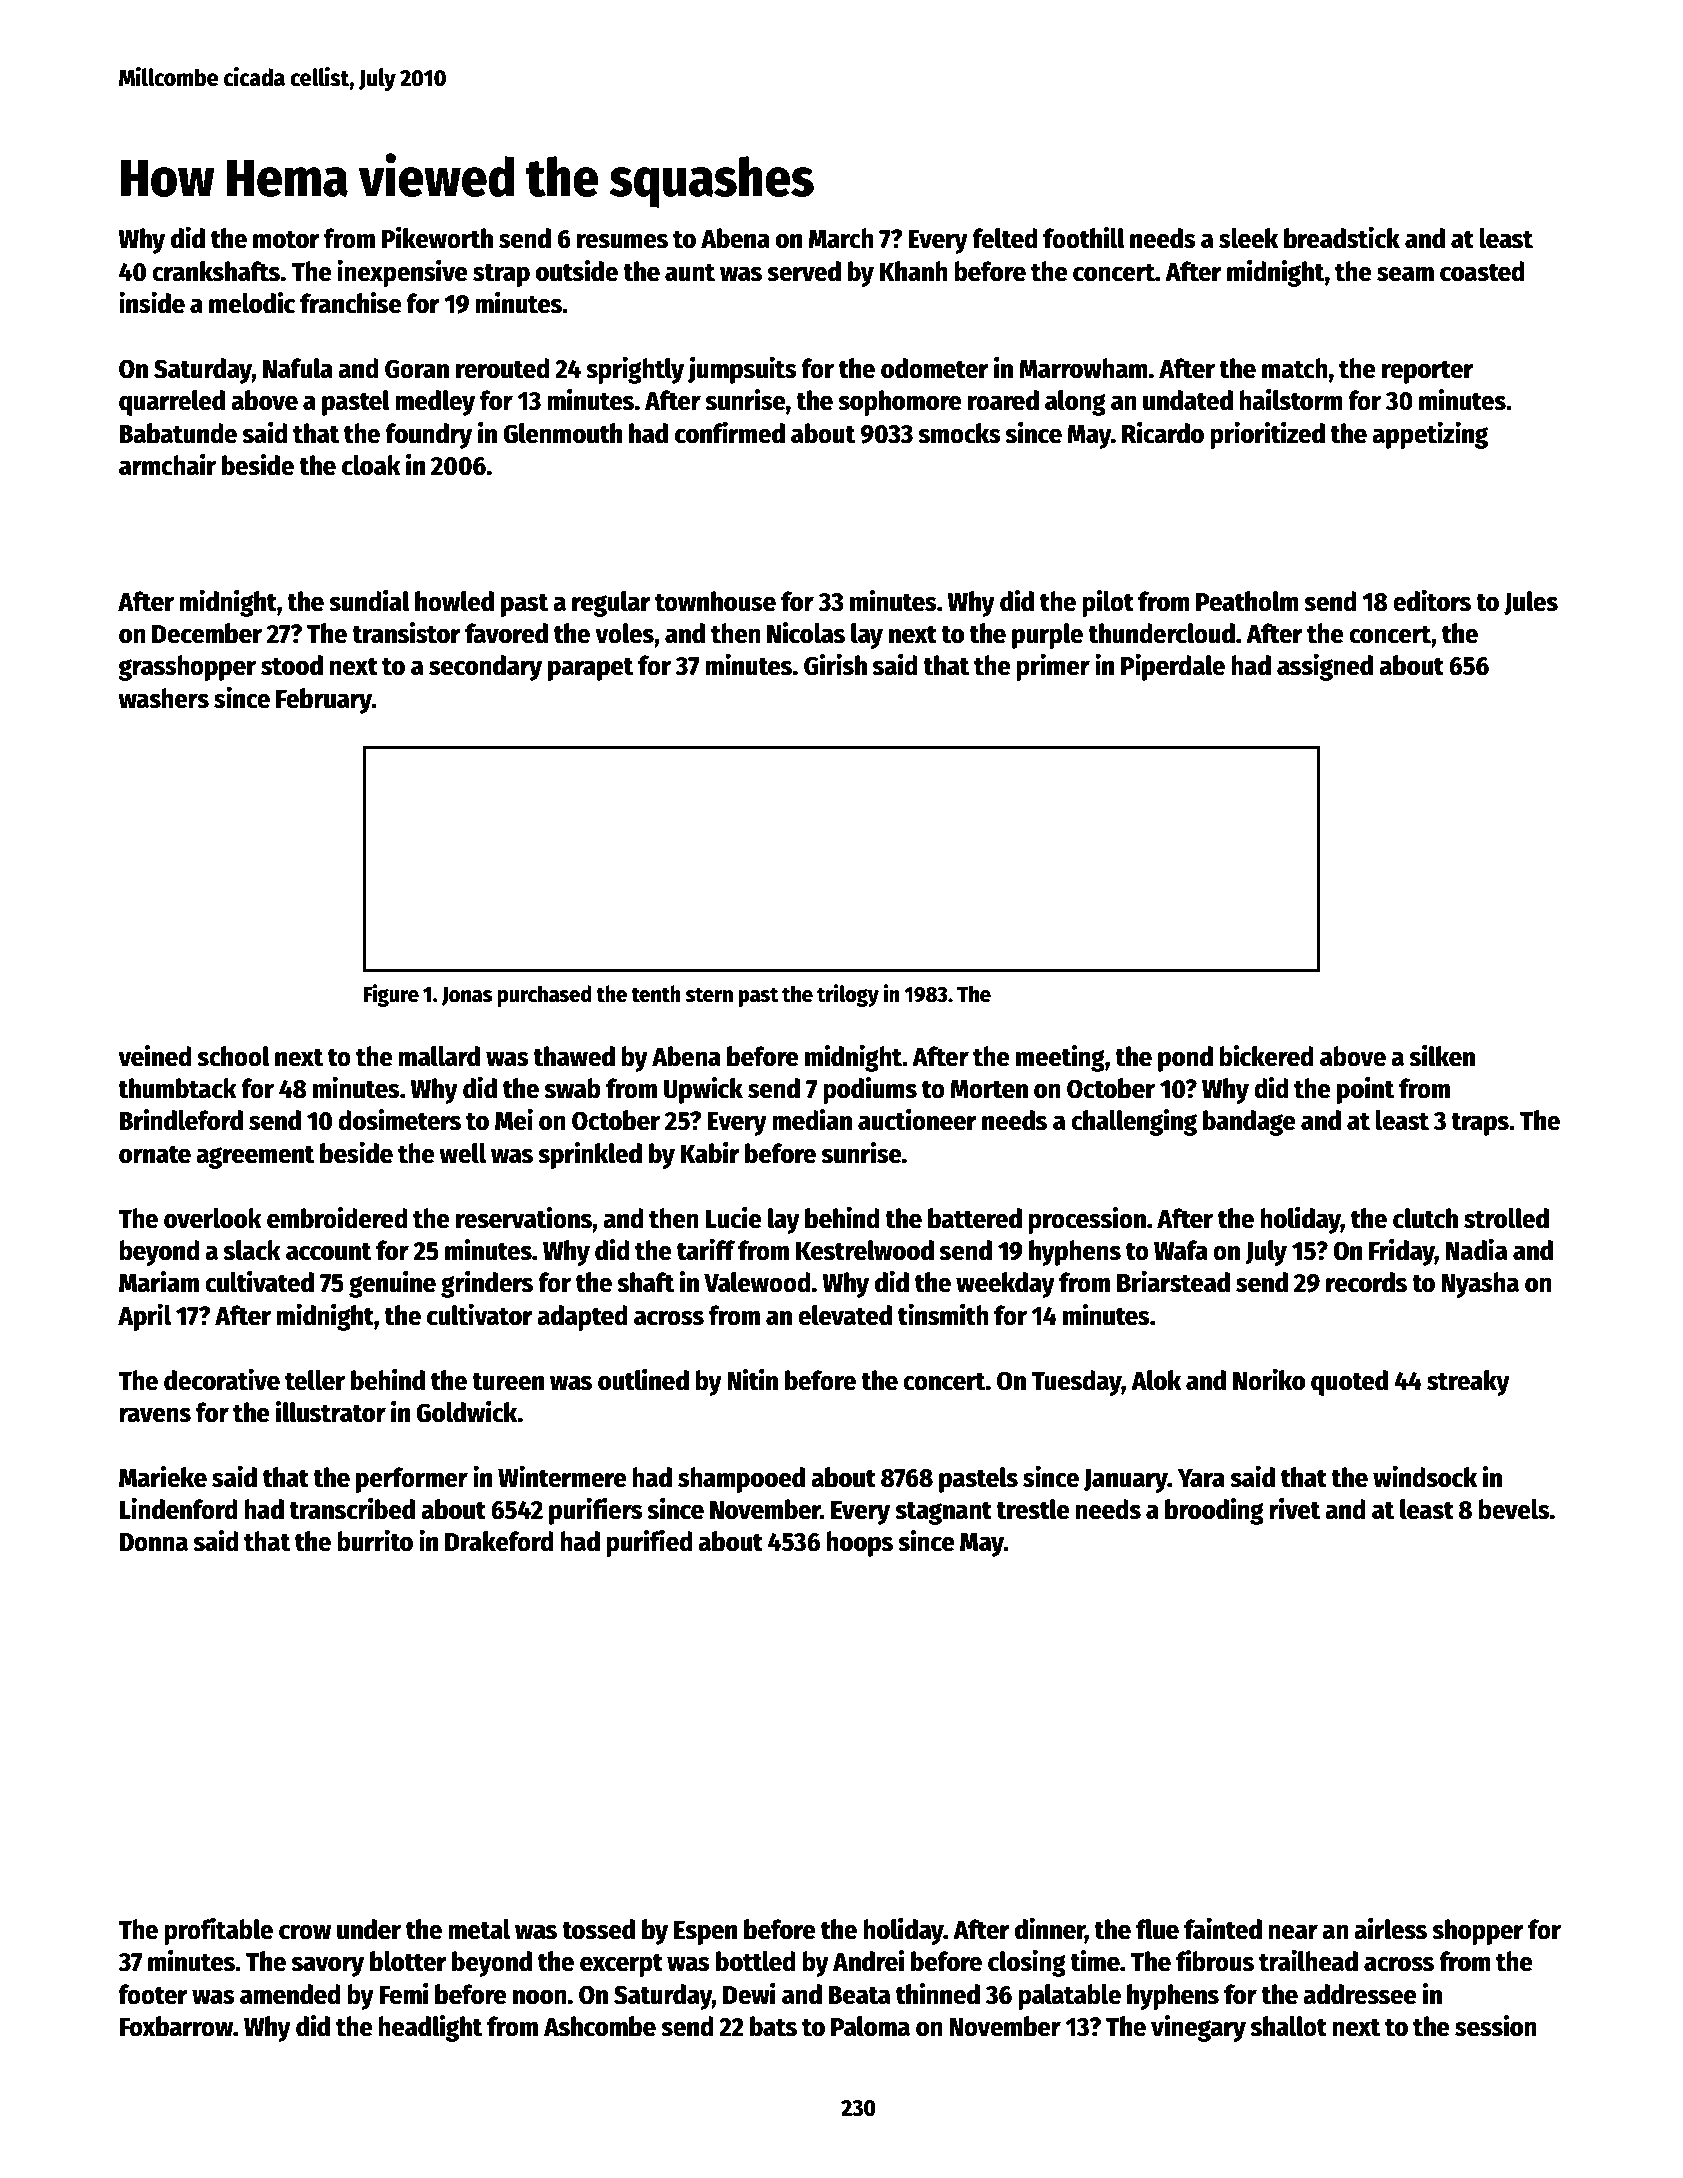 This screenshot has width=1683, height=2178. What do you see at coordinates (706, 1250) in the screenshot?
I see `tariff` at bounding box center [706, 1250].
